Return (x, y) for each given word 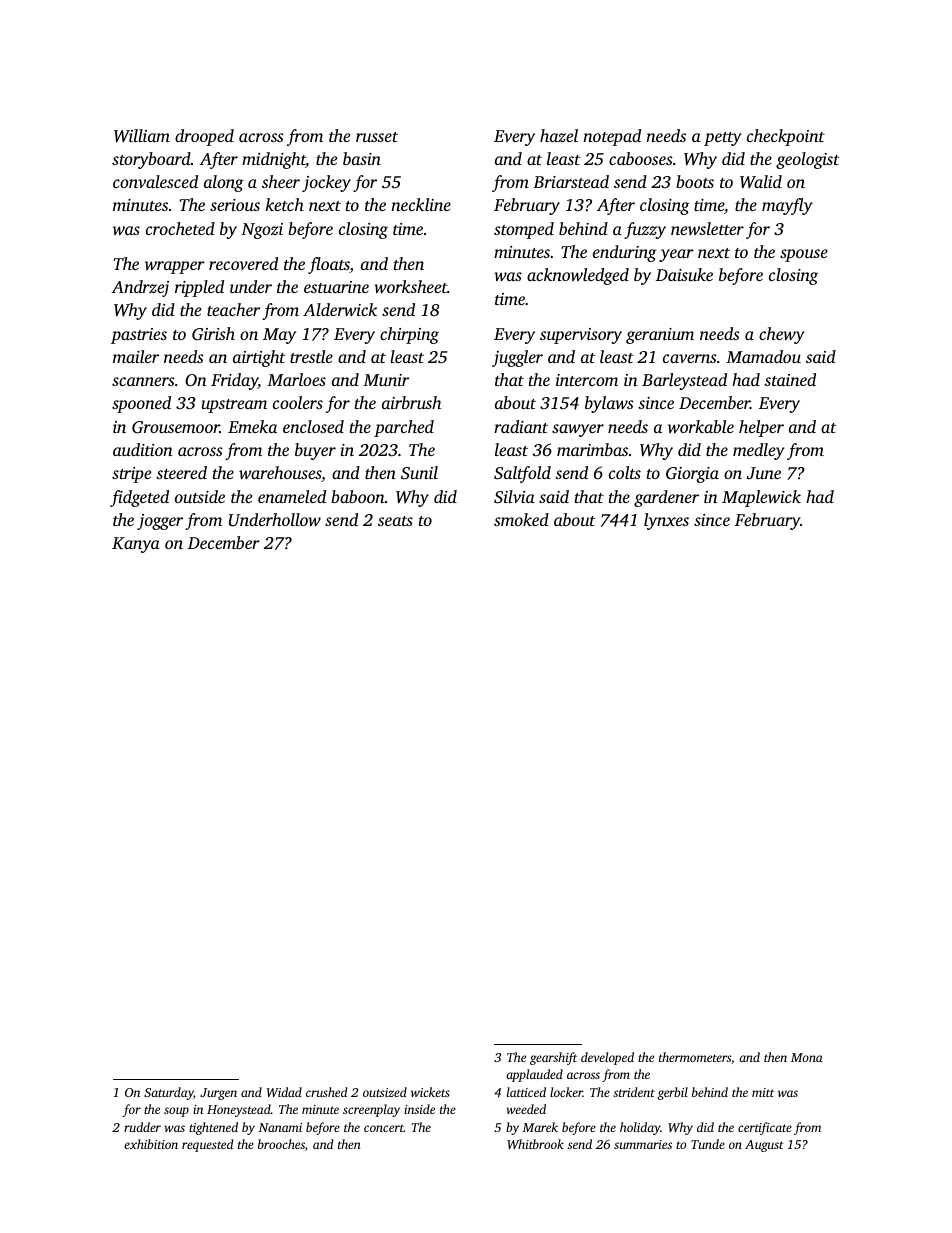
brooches (281, 1144)
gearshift (553, 1058)
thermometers (695, 1057)
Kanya (136, 545)
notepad (612, 137)
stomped (524, 230)
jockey (326, 183)
